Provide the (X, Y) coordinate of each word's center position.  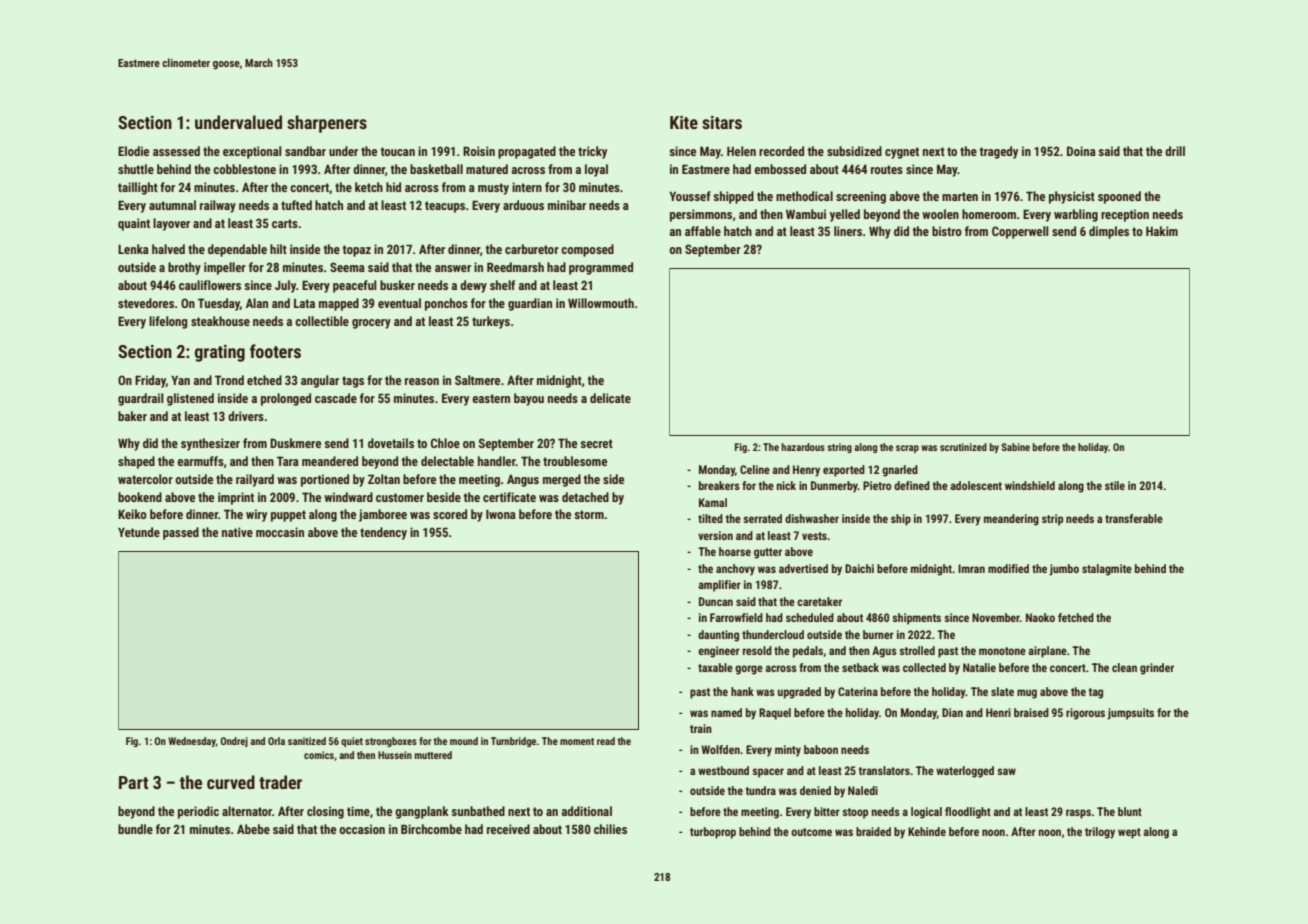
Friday (150, 381)
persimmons (701, 215)
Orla (276, 741)
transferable (1134, 518)
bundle (135, 829)
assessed (176, 151)
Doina (1081, 151)
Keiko (132, 514)
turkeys (491, 322)
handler (497, 461)
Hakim (1162, 231)
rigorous (1085, 714)
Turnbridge (513, 742)
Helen (741, 151)
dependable (237, 250)
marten (960, 196)
